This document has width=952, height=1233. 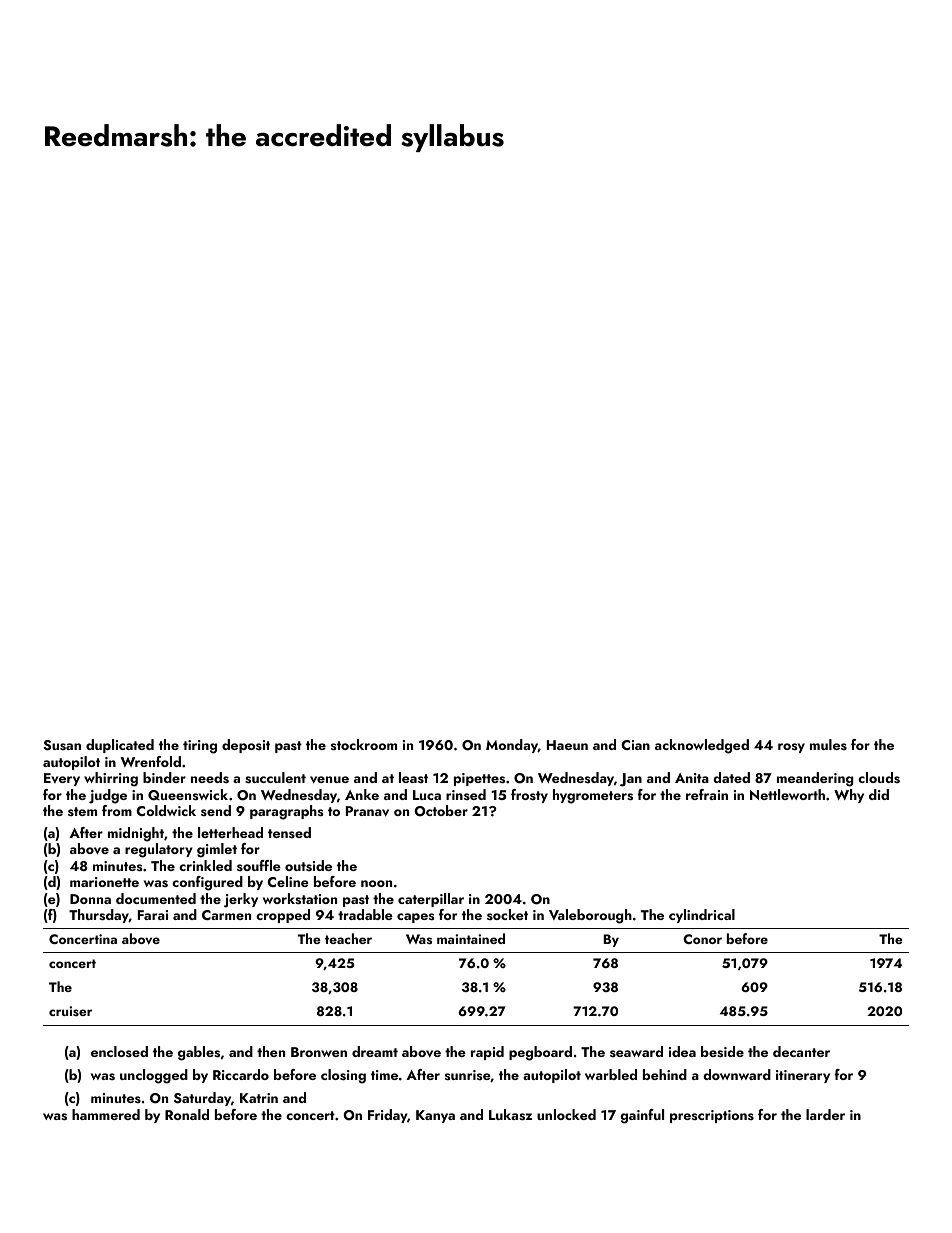 I want to click on Valeborough, so click(x=590, y=916).
